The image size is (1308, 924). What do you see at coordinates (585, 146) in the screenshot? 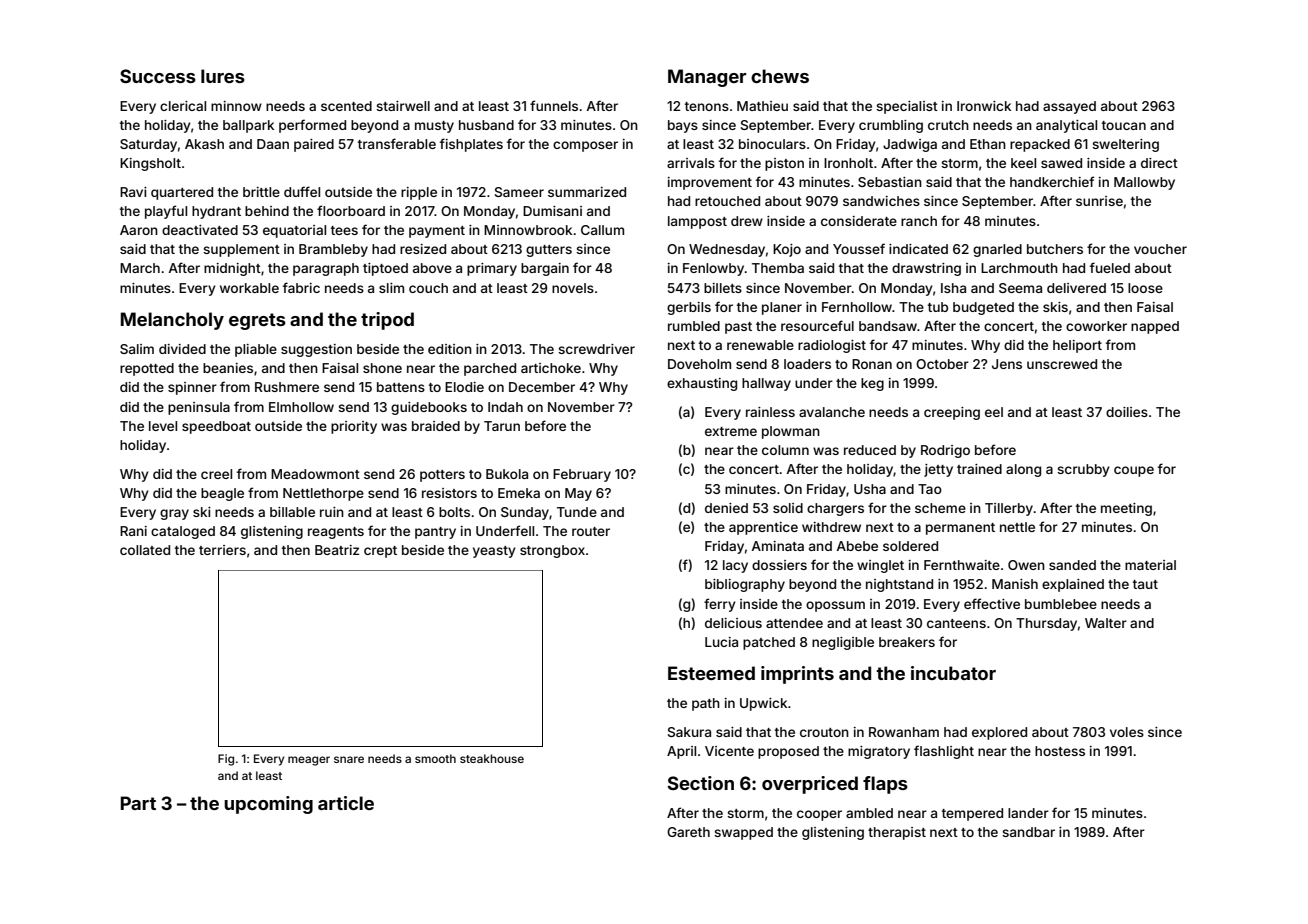
I see `composer` at bounding box center [585, 146].
